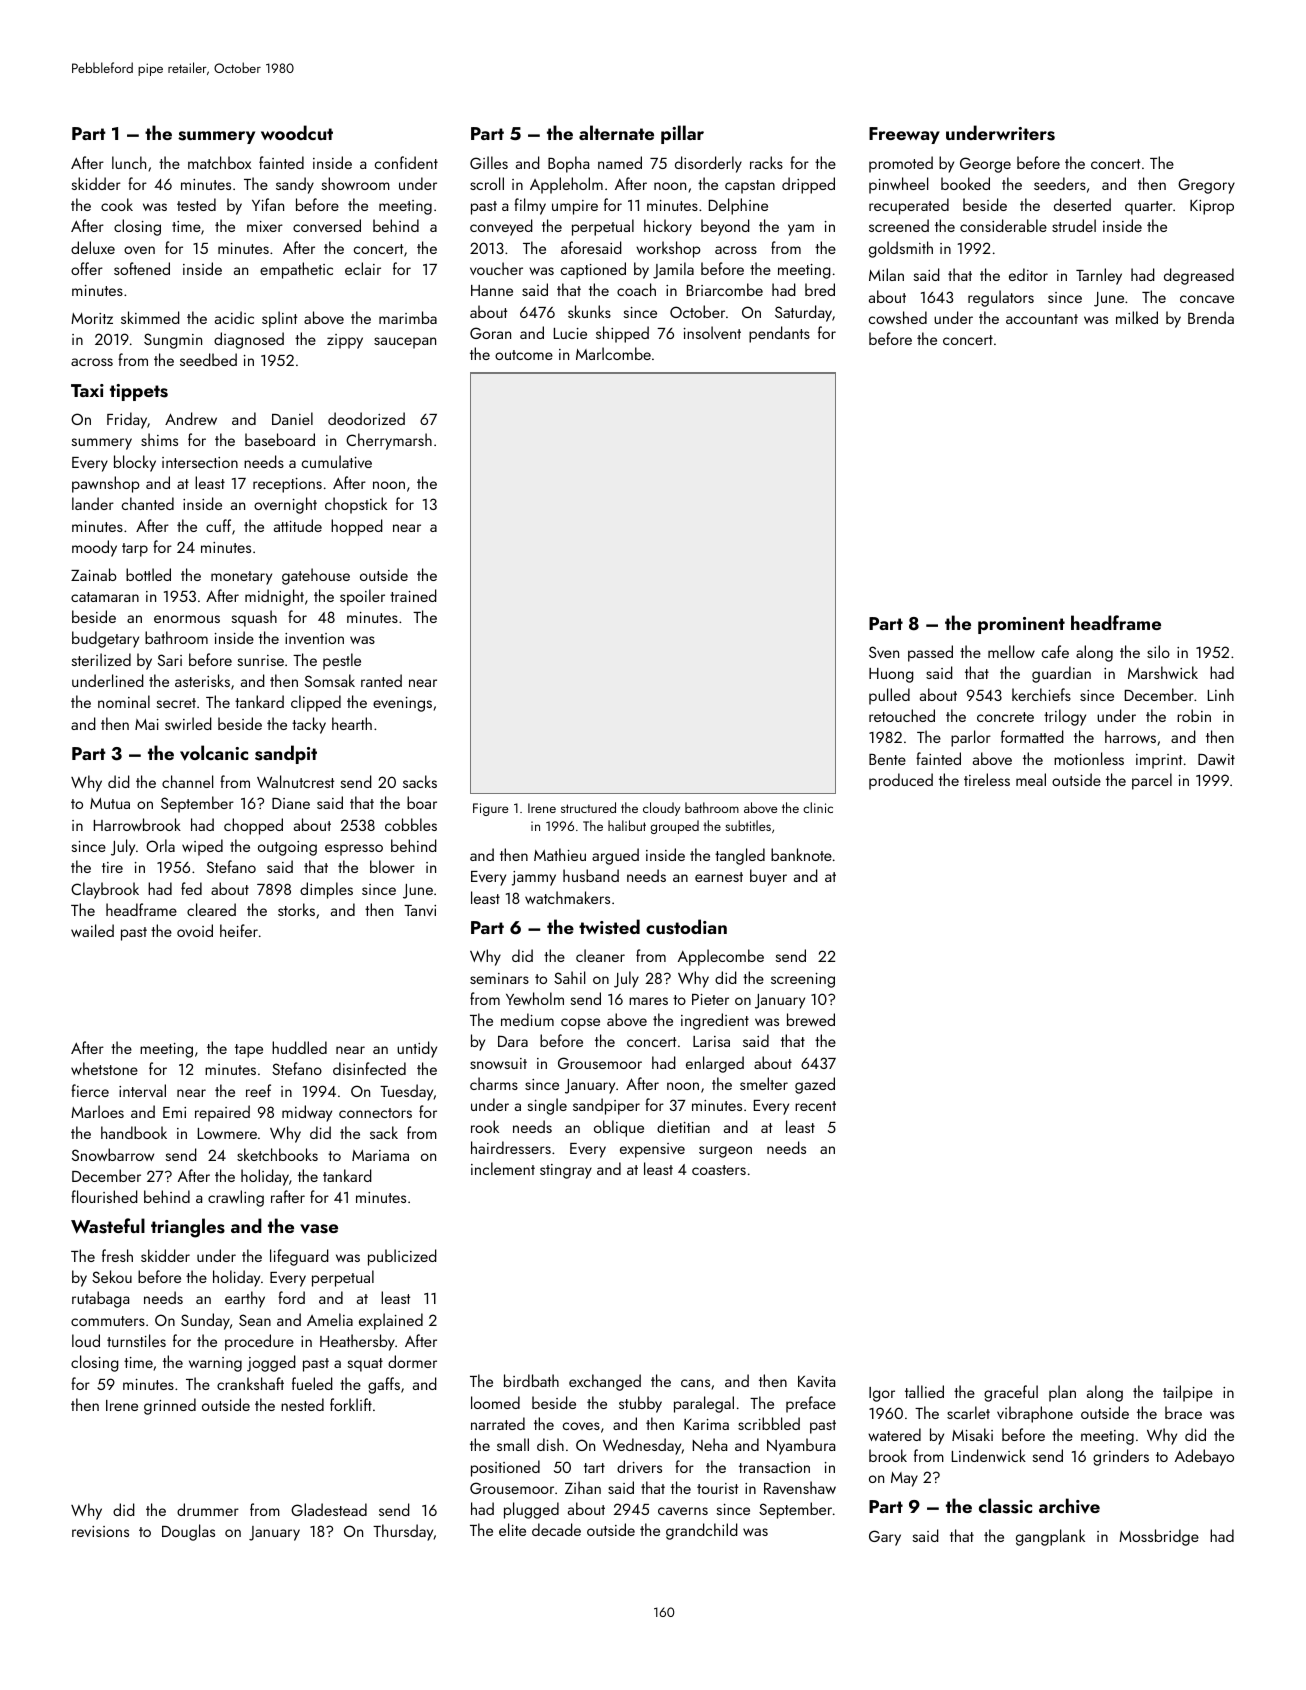 This screenshot has height=1690, width=1306. Describe the element at coordinates (766, 162) in the screenshot. I see `racks` at that location.
